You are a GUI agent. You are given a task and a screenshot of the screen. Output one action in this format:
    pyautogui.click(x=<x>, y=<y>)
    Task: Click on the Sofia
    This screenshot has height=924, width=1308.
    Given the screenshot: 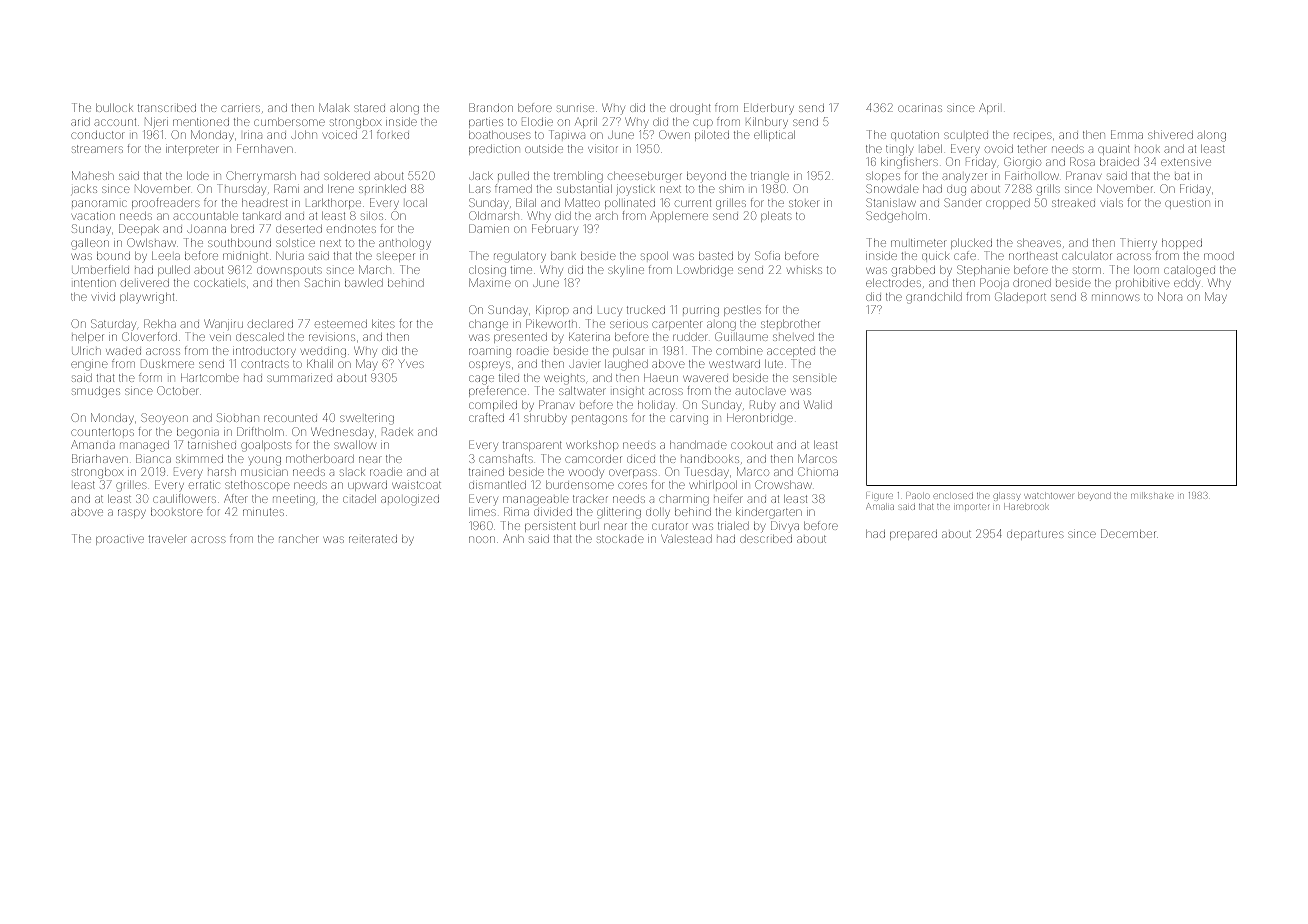 What is the action you would take?
    pyautogui.click(x=767, y=255)
